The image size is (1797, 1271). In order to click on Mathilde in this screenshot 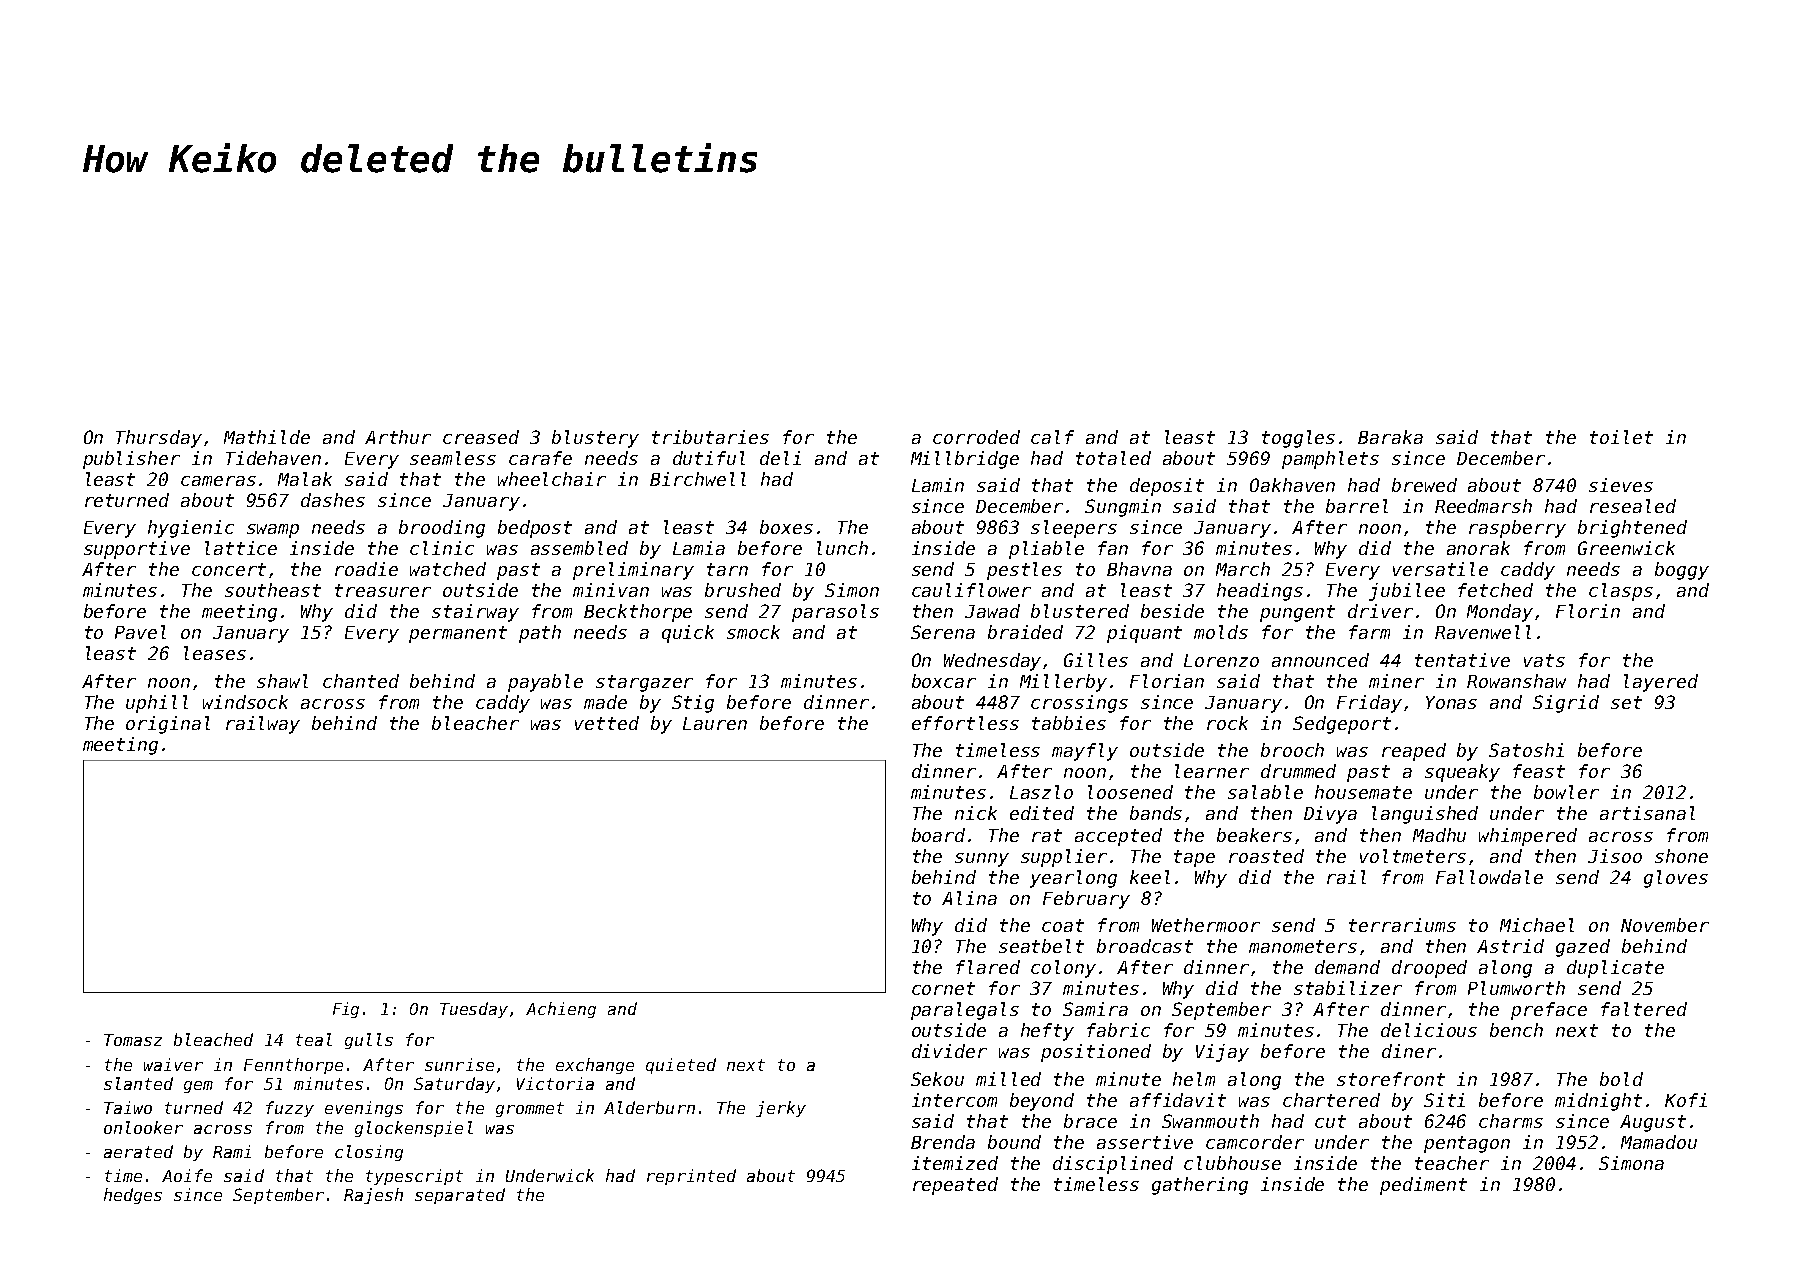, I will do `click(267, 437)`.
